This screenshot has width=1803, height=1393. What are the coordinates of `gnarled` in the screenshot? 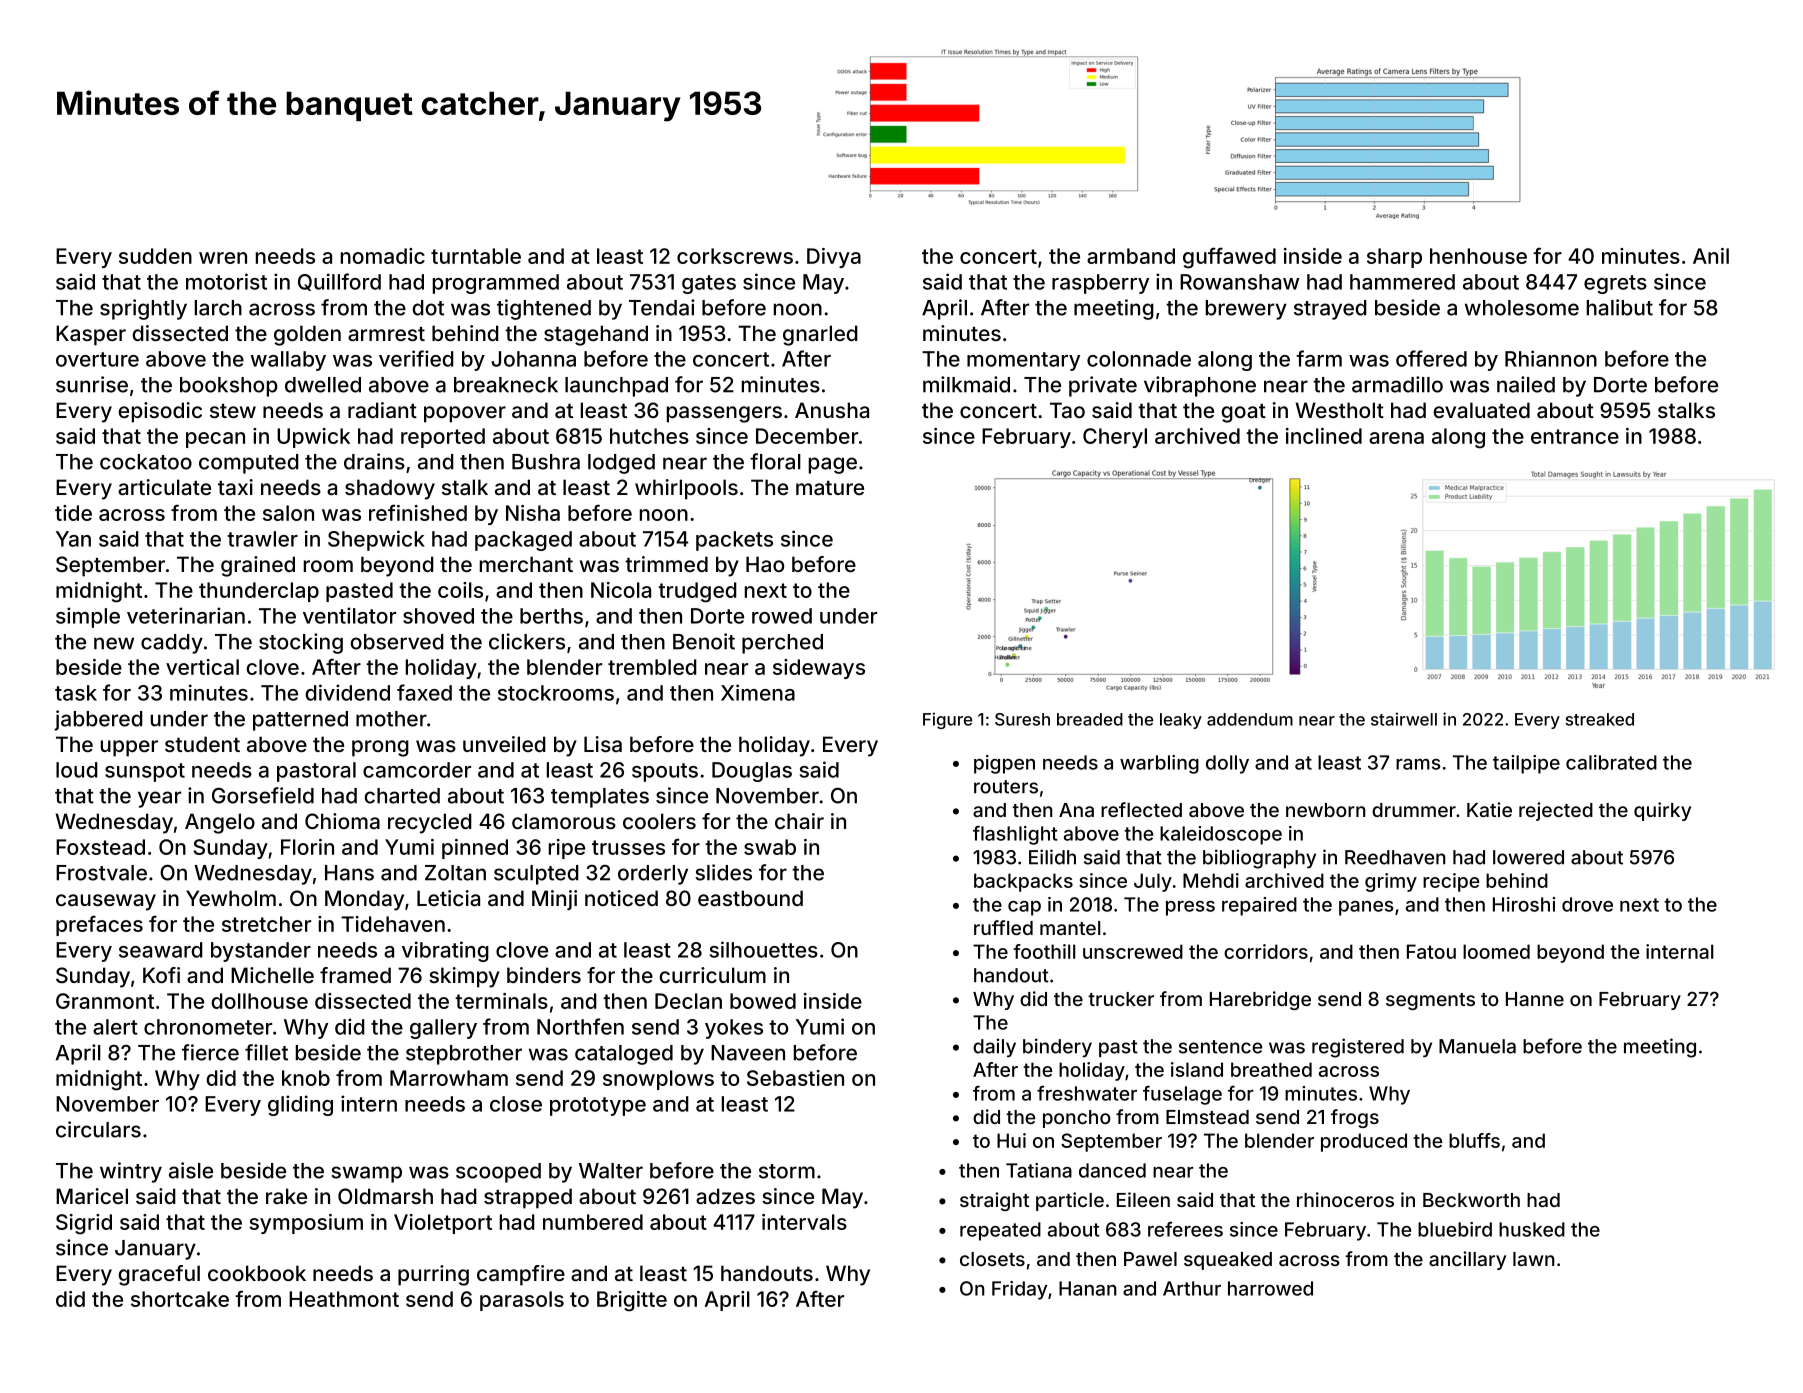 It's located at (820, 335).
